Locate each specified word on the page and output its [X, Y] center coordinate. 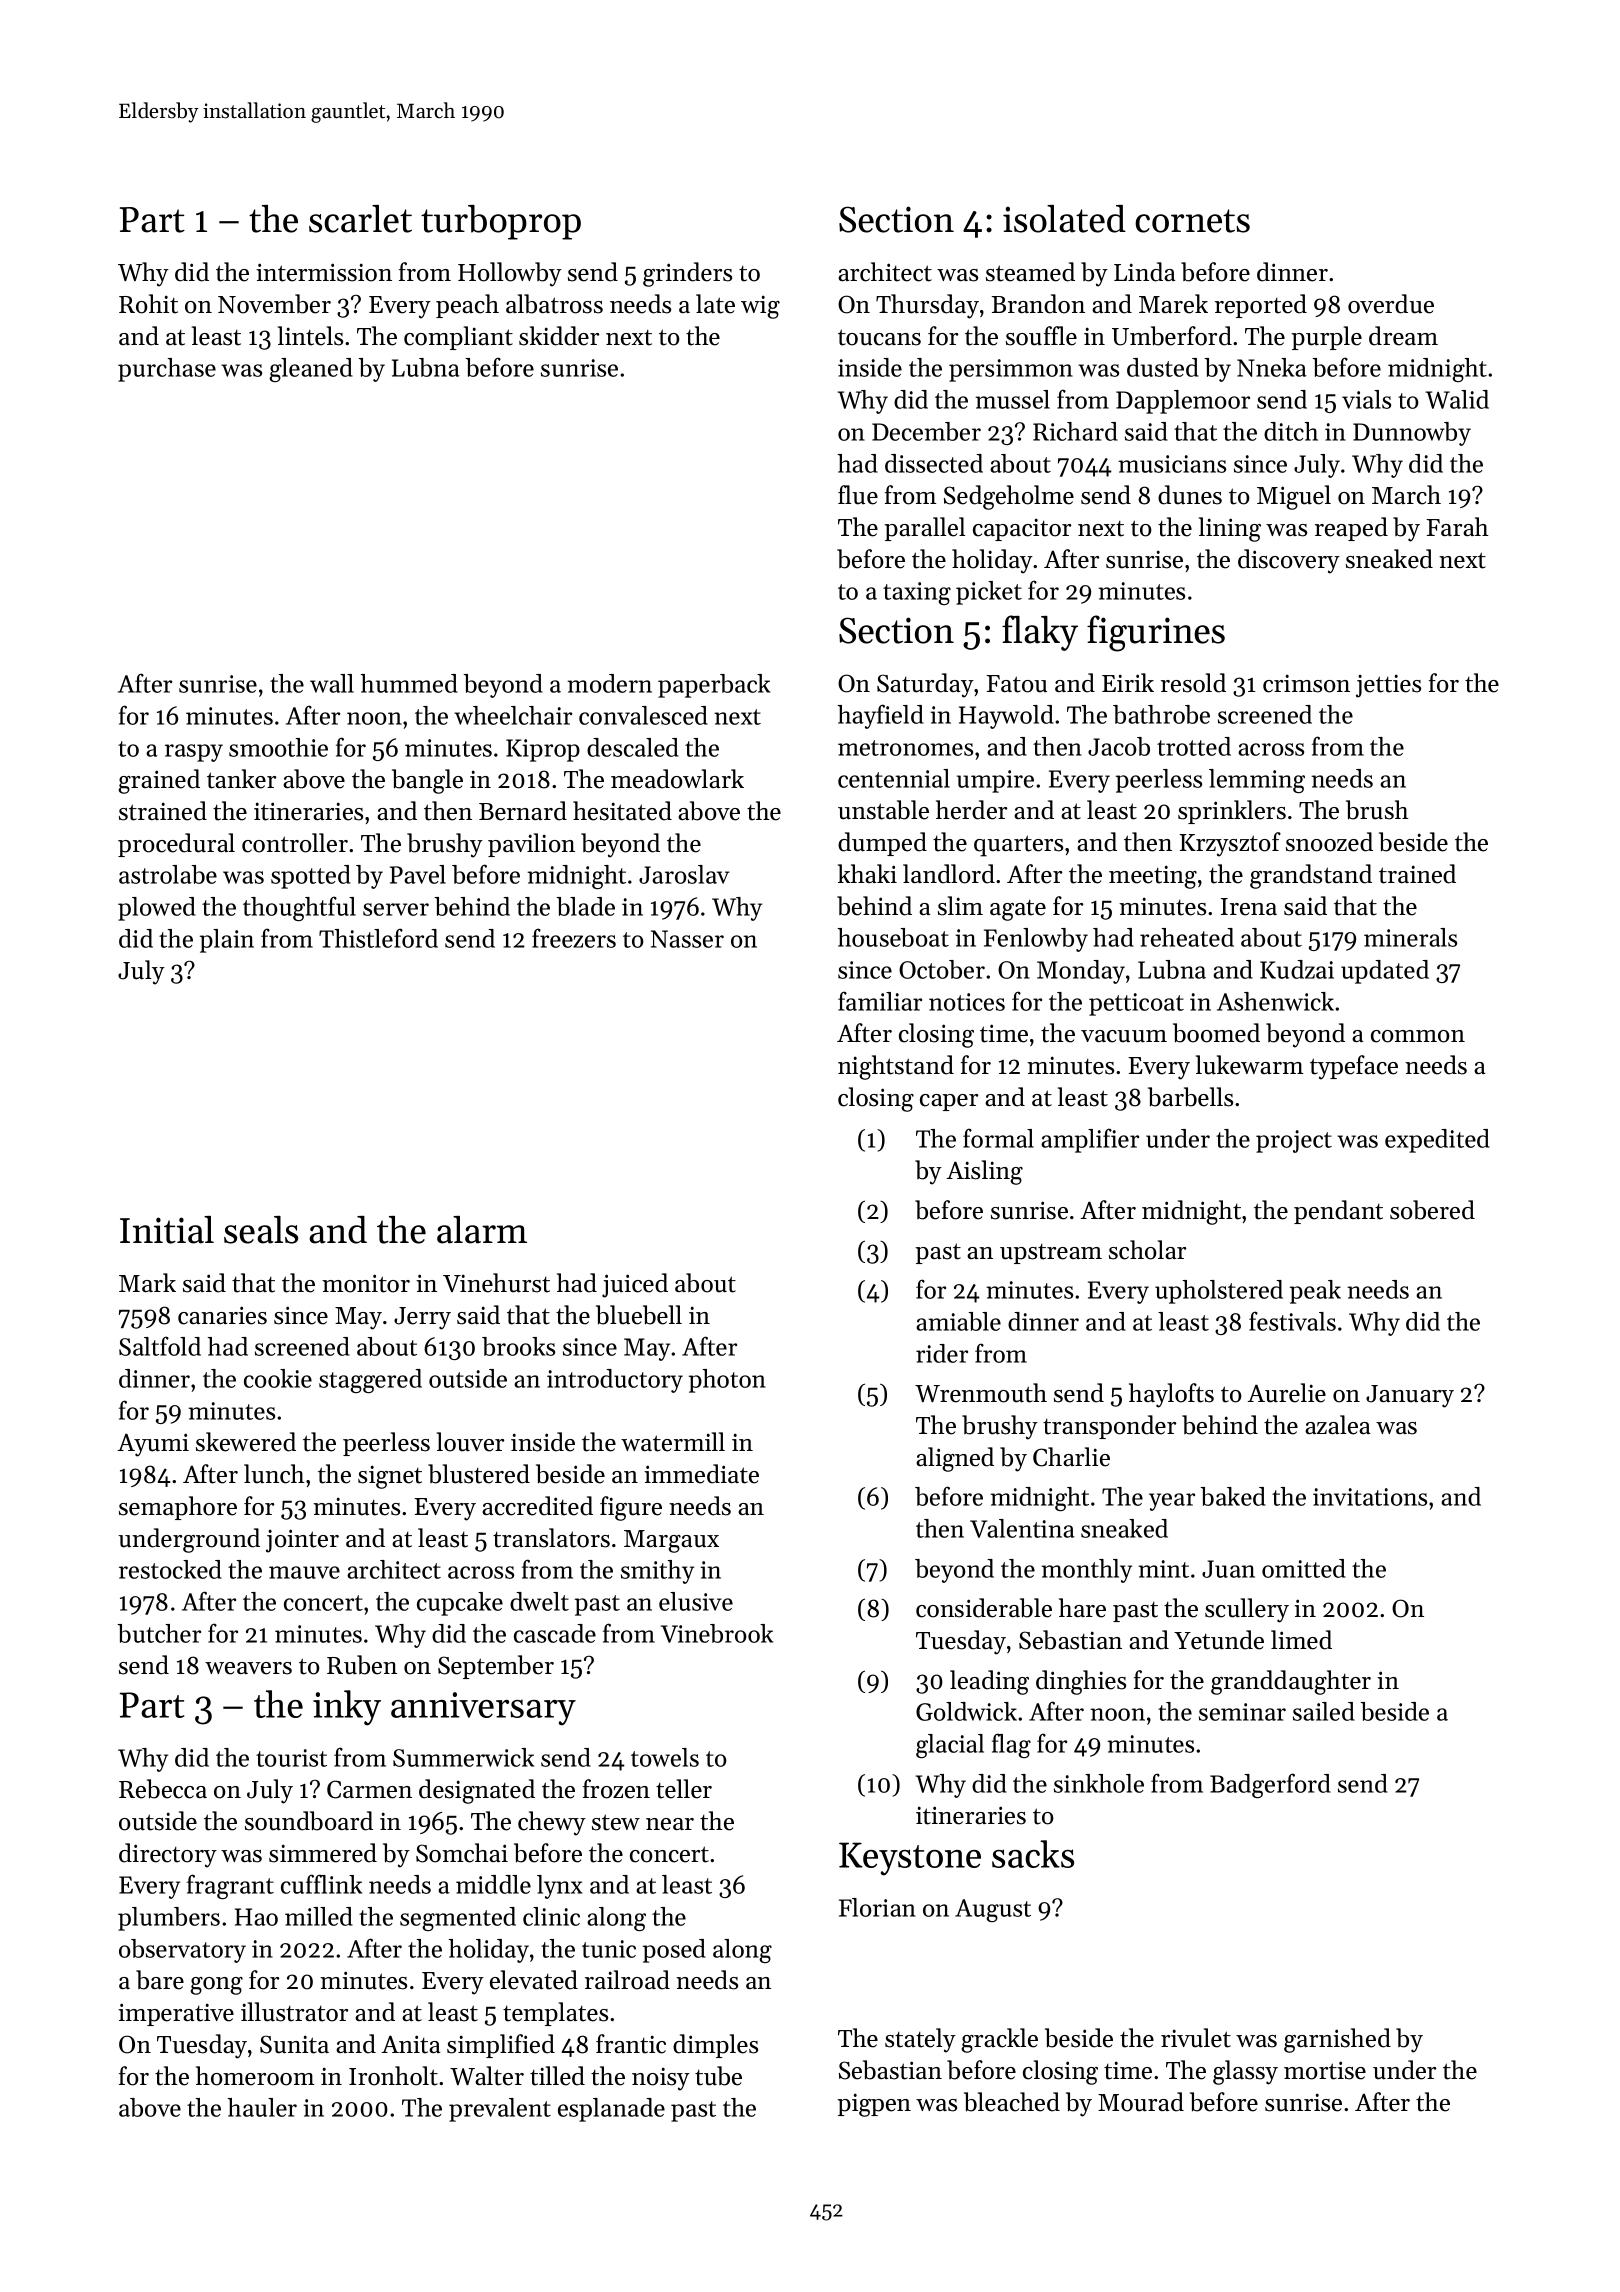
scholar [1147, 1250]
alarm [482, 1230]
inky [347, 1708]
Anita [411, 2044]
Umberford [1172, 336]
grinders [687, 274]
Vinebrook [717, 1633]
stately [920, 2040]
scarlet [360, 219]
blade [585, 906]
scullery [1247, 1610]
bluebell [639, 1315]
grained [159, 781]
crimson [1306, 683]
